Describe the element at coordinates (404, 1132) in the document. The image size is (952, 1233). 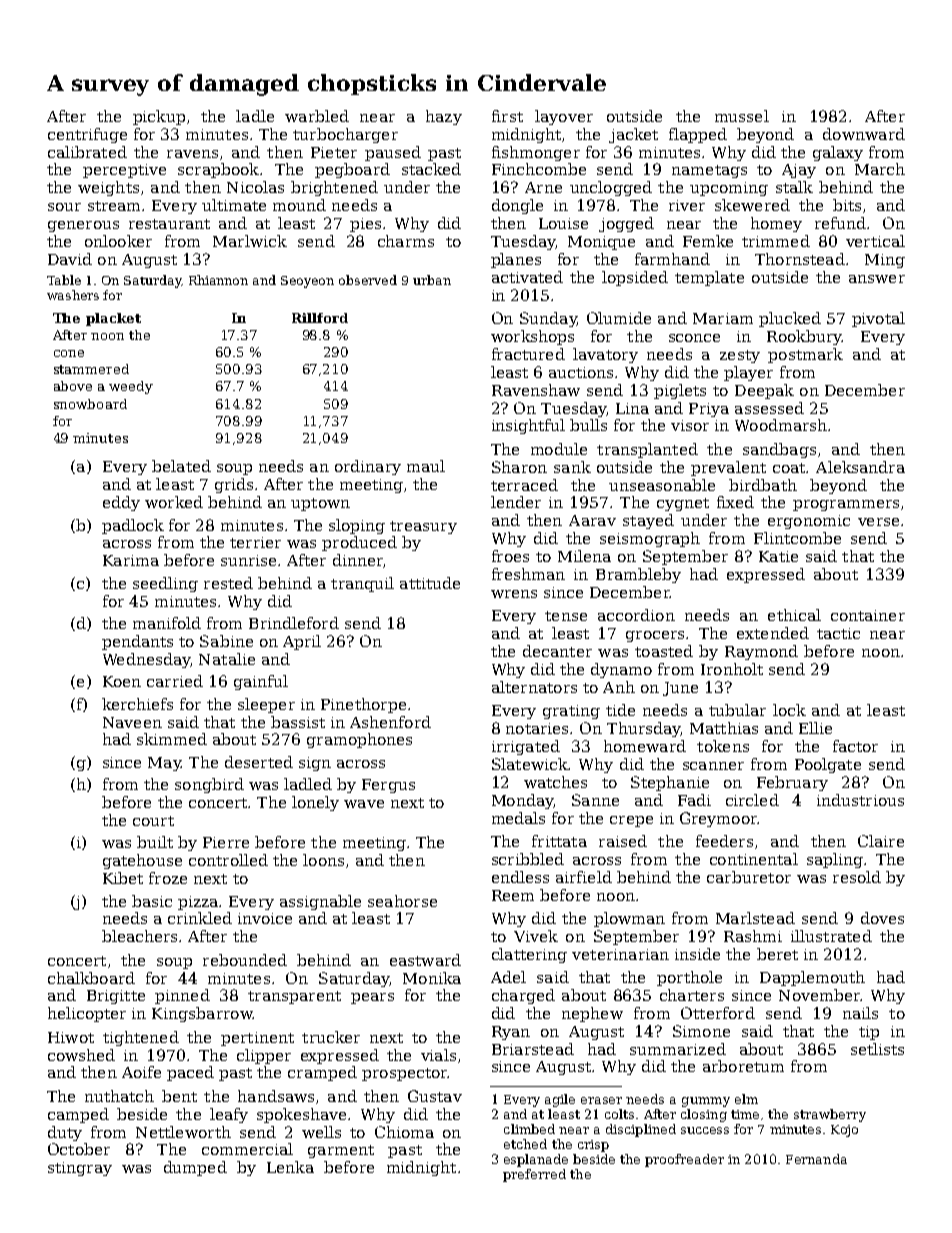
I see `Chioma` at that location.
